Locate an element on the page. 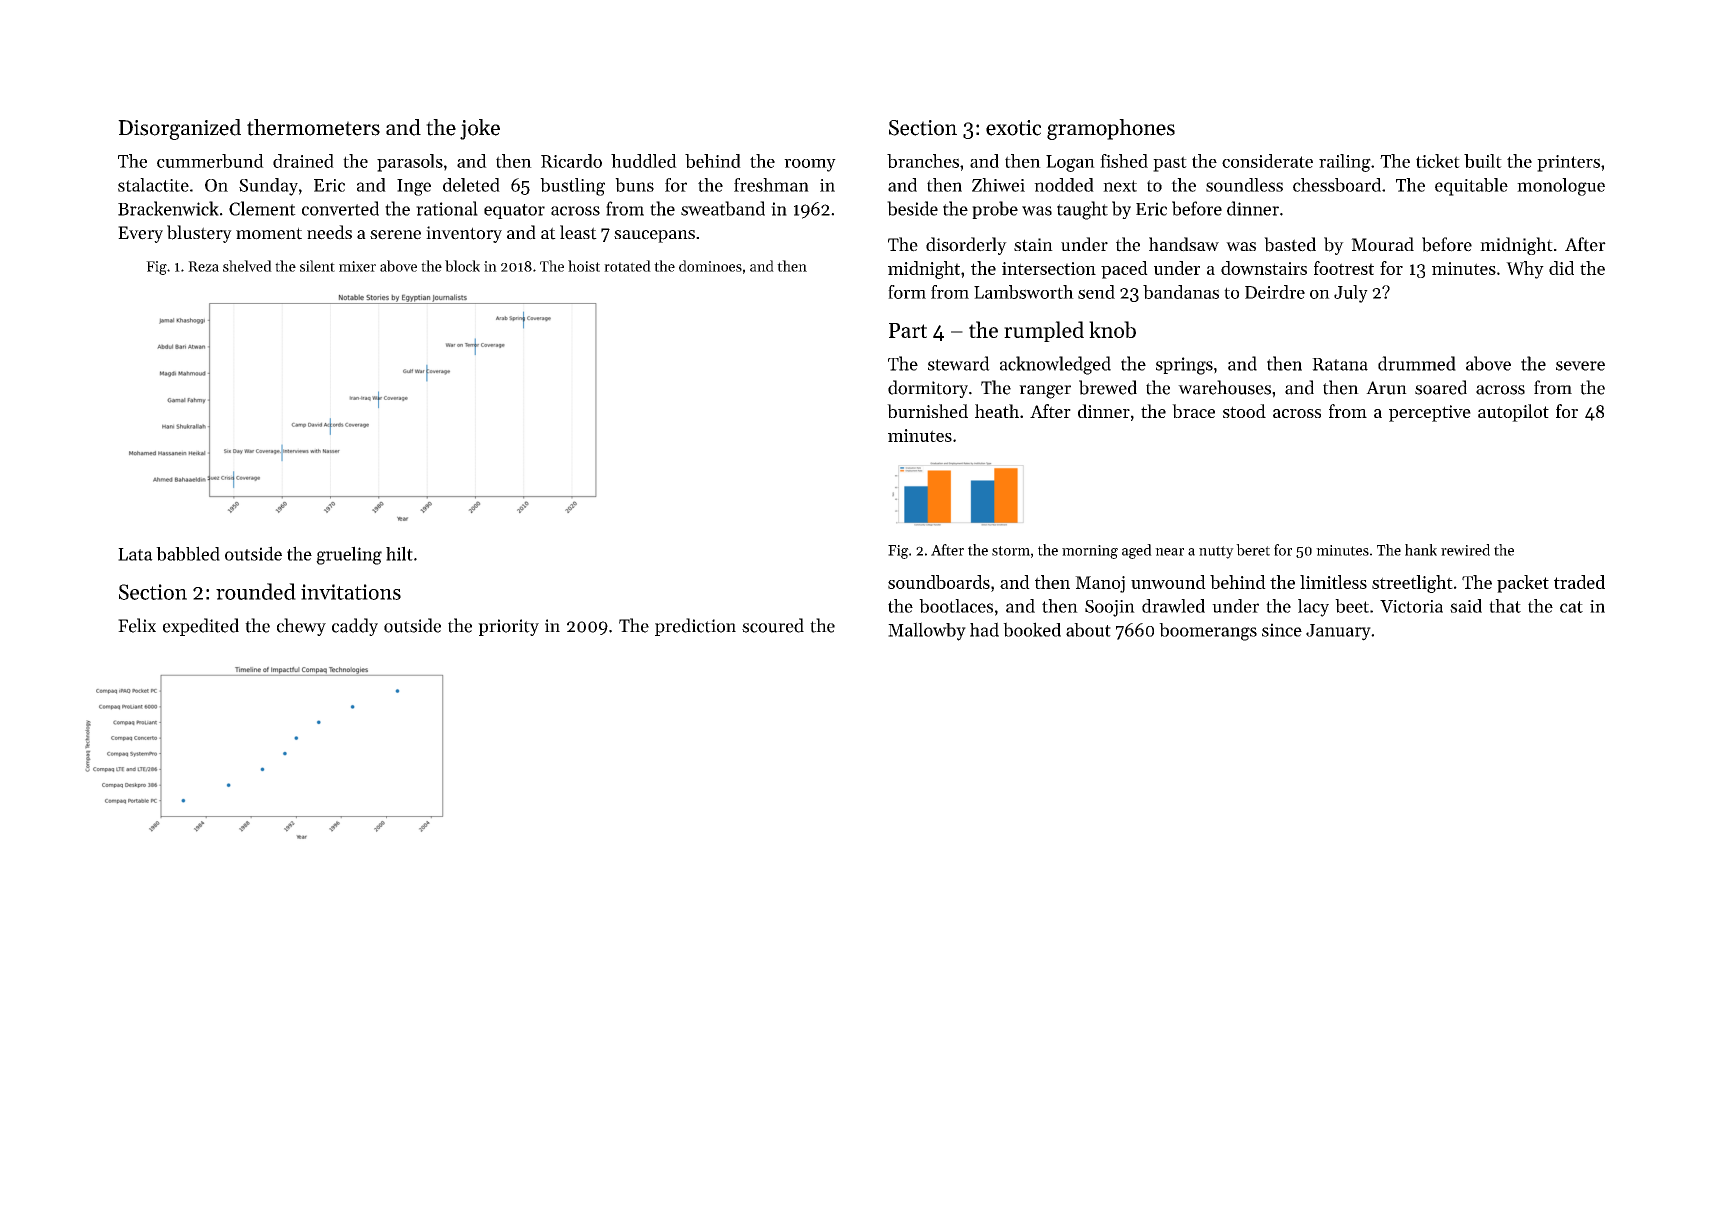  footrest is located at coordinates (1344, 268).
